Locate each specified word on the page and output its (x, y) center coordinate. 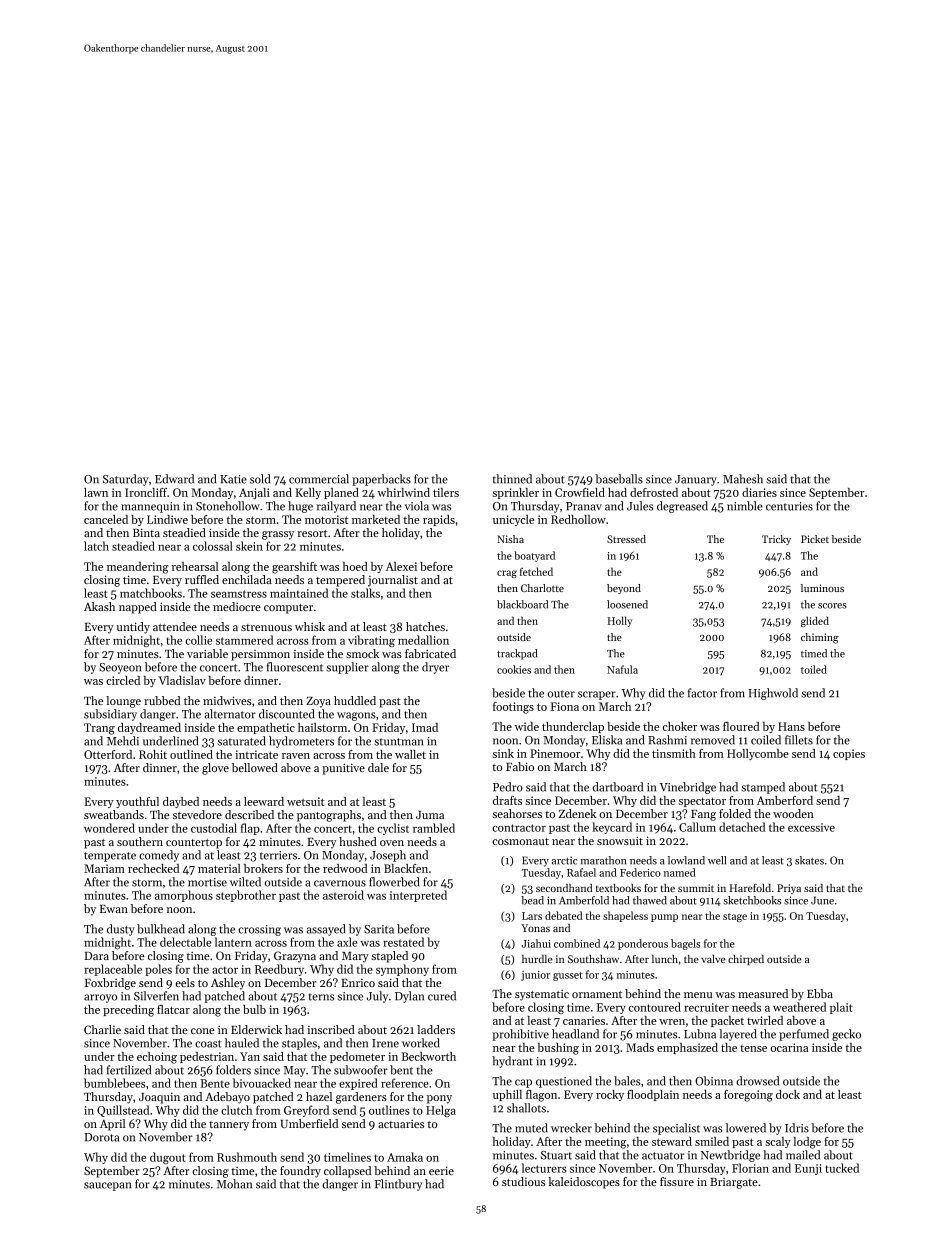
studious (523, 1181)
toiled (814, 669)
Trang (99, 729)
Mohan (234, 1184)
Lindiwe (167, 519)
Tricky (776, 540)
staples (299, 1044)
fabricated (430, 653)
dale (378, 767)
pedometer (357, 1057)
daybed (181, 802)
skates (809, 860)
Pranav (584, 506)
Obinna (714, 1081)
